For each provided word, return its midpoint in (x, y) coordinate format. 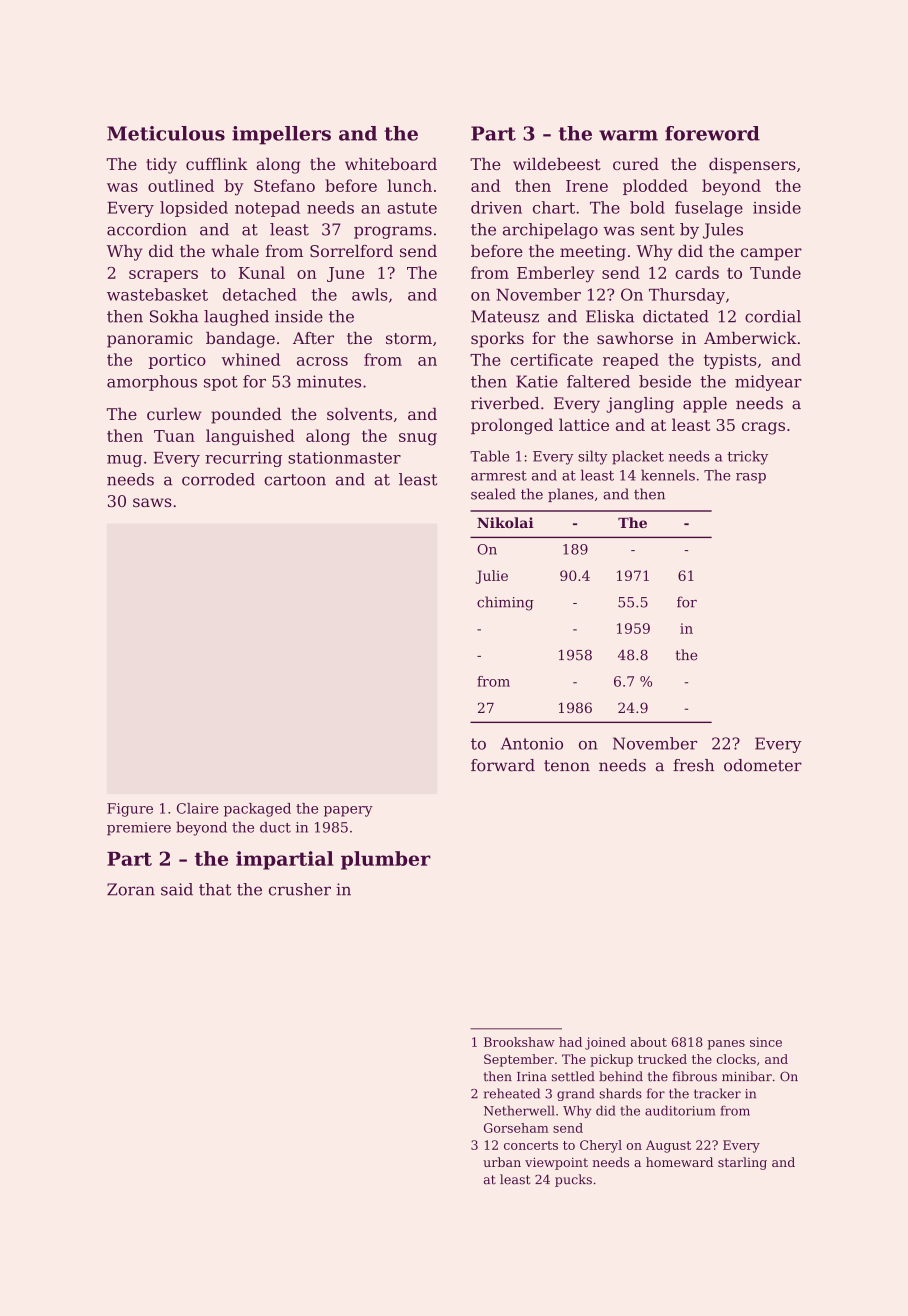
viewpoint (556, 1163)
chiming (505, 603)
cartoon (295, 480)
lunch (409, 185)
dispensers (752, 166)
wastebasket (157, 294)
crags (763, 428)
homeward (679, 1162)
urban (502, 1162)
